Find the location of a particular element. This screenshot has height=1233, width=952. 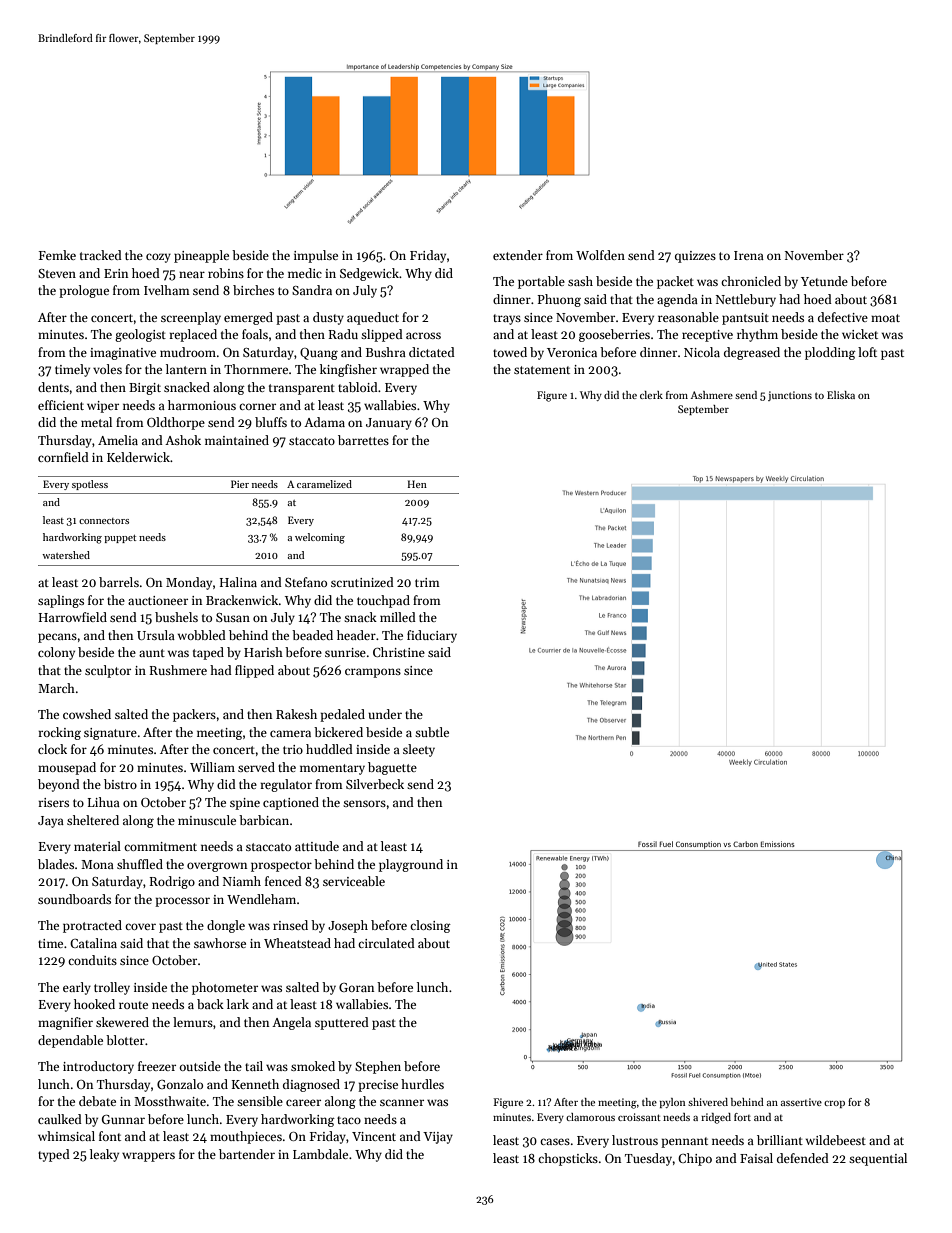

sunrise is located at coordinates (345, 652).
